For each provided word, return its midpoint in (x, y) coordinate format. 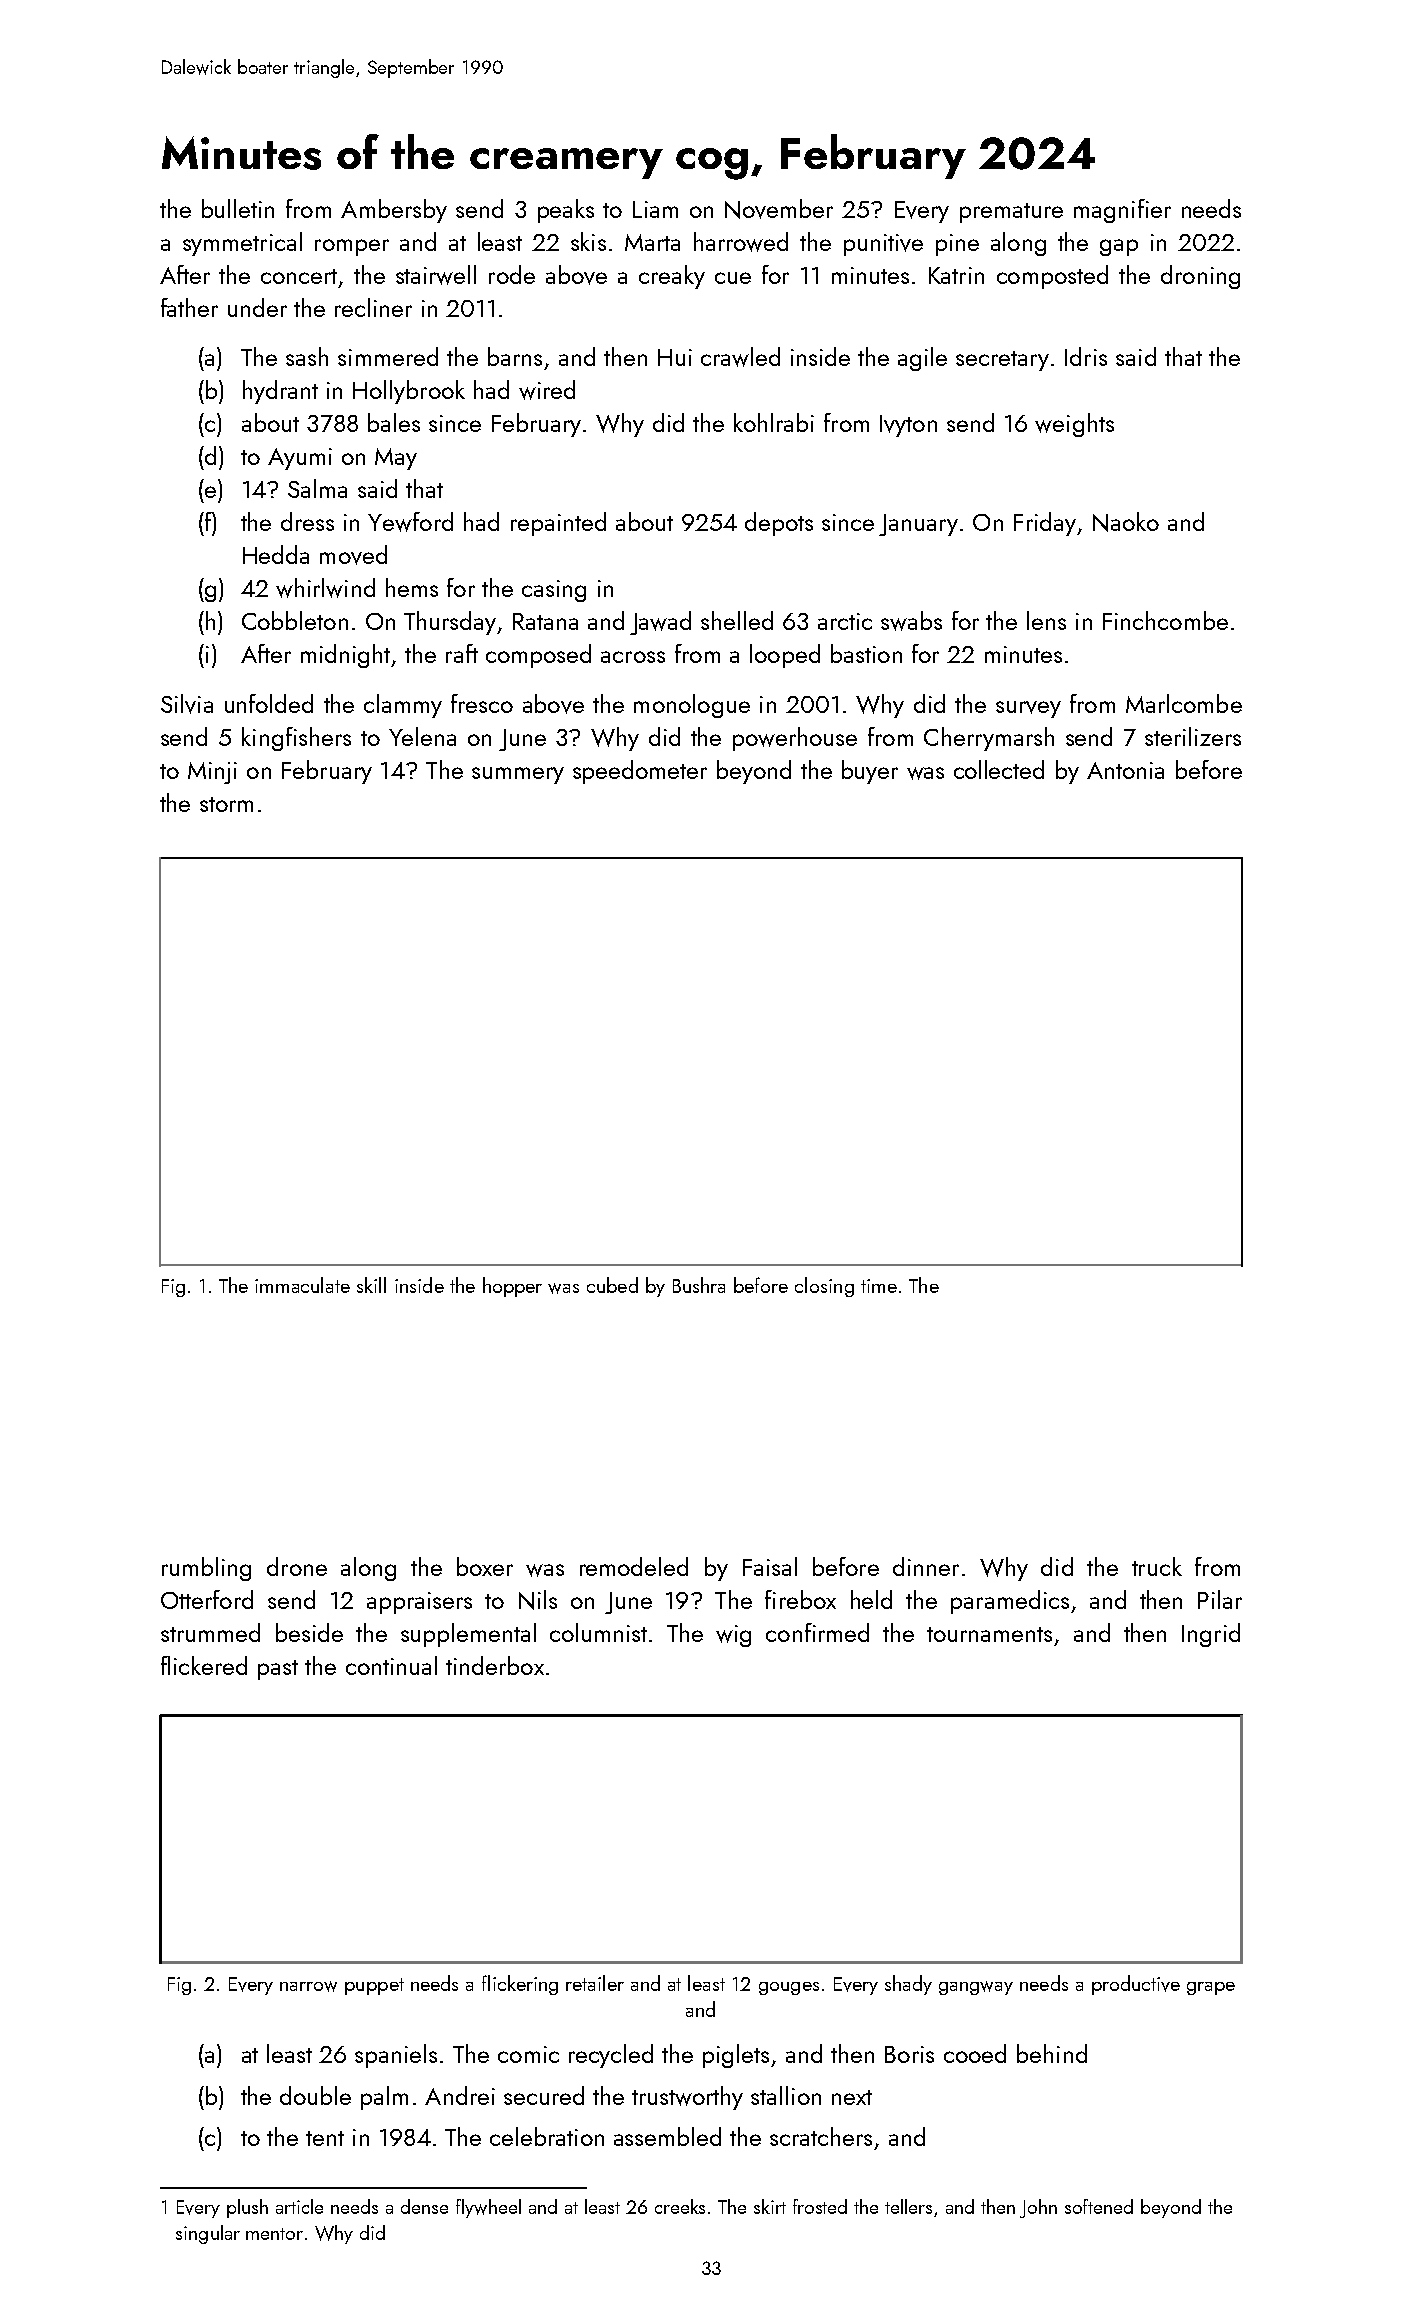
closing (824, 1287)
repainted (558, 524)
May (396, 459)
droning (1200, 277)
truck (1157, 1566)
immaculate (302, 1285)
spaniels (396, 2056)
